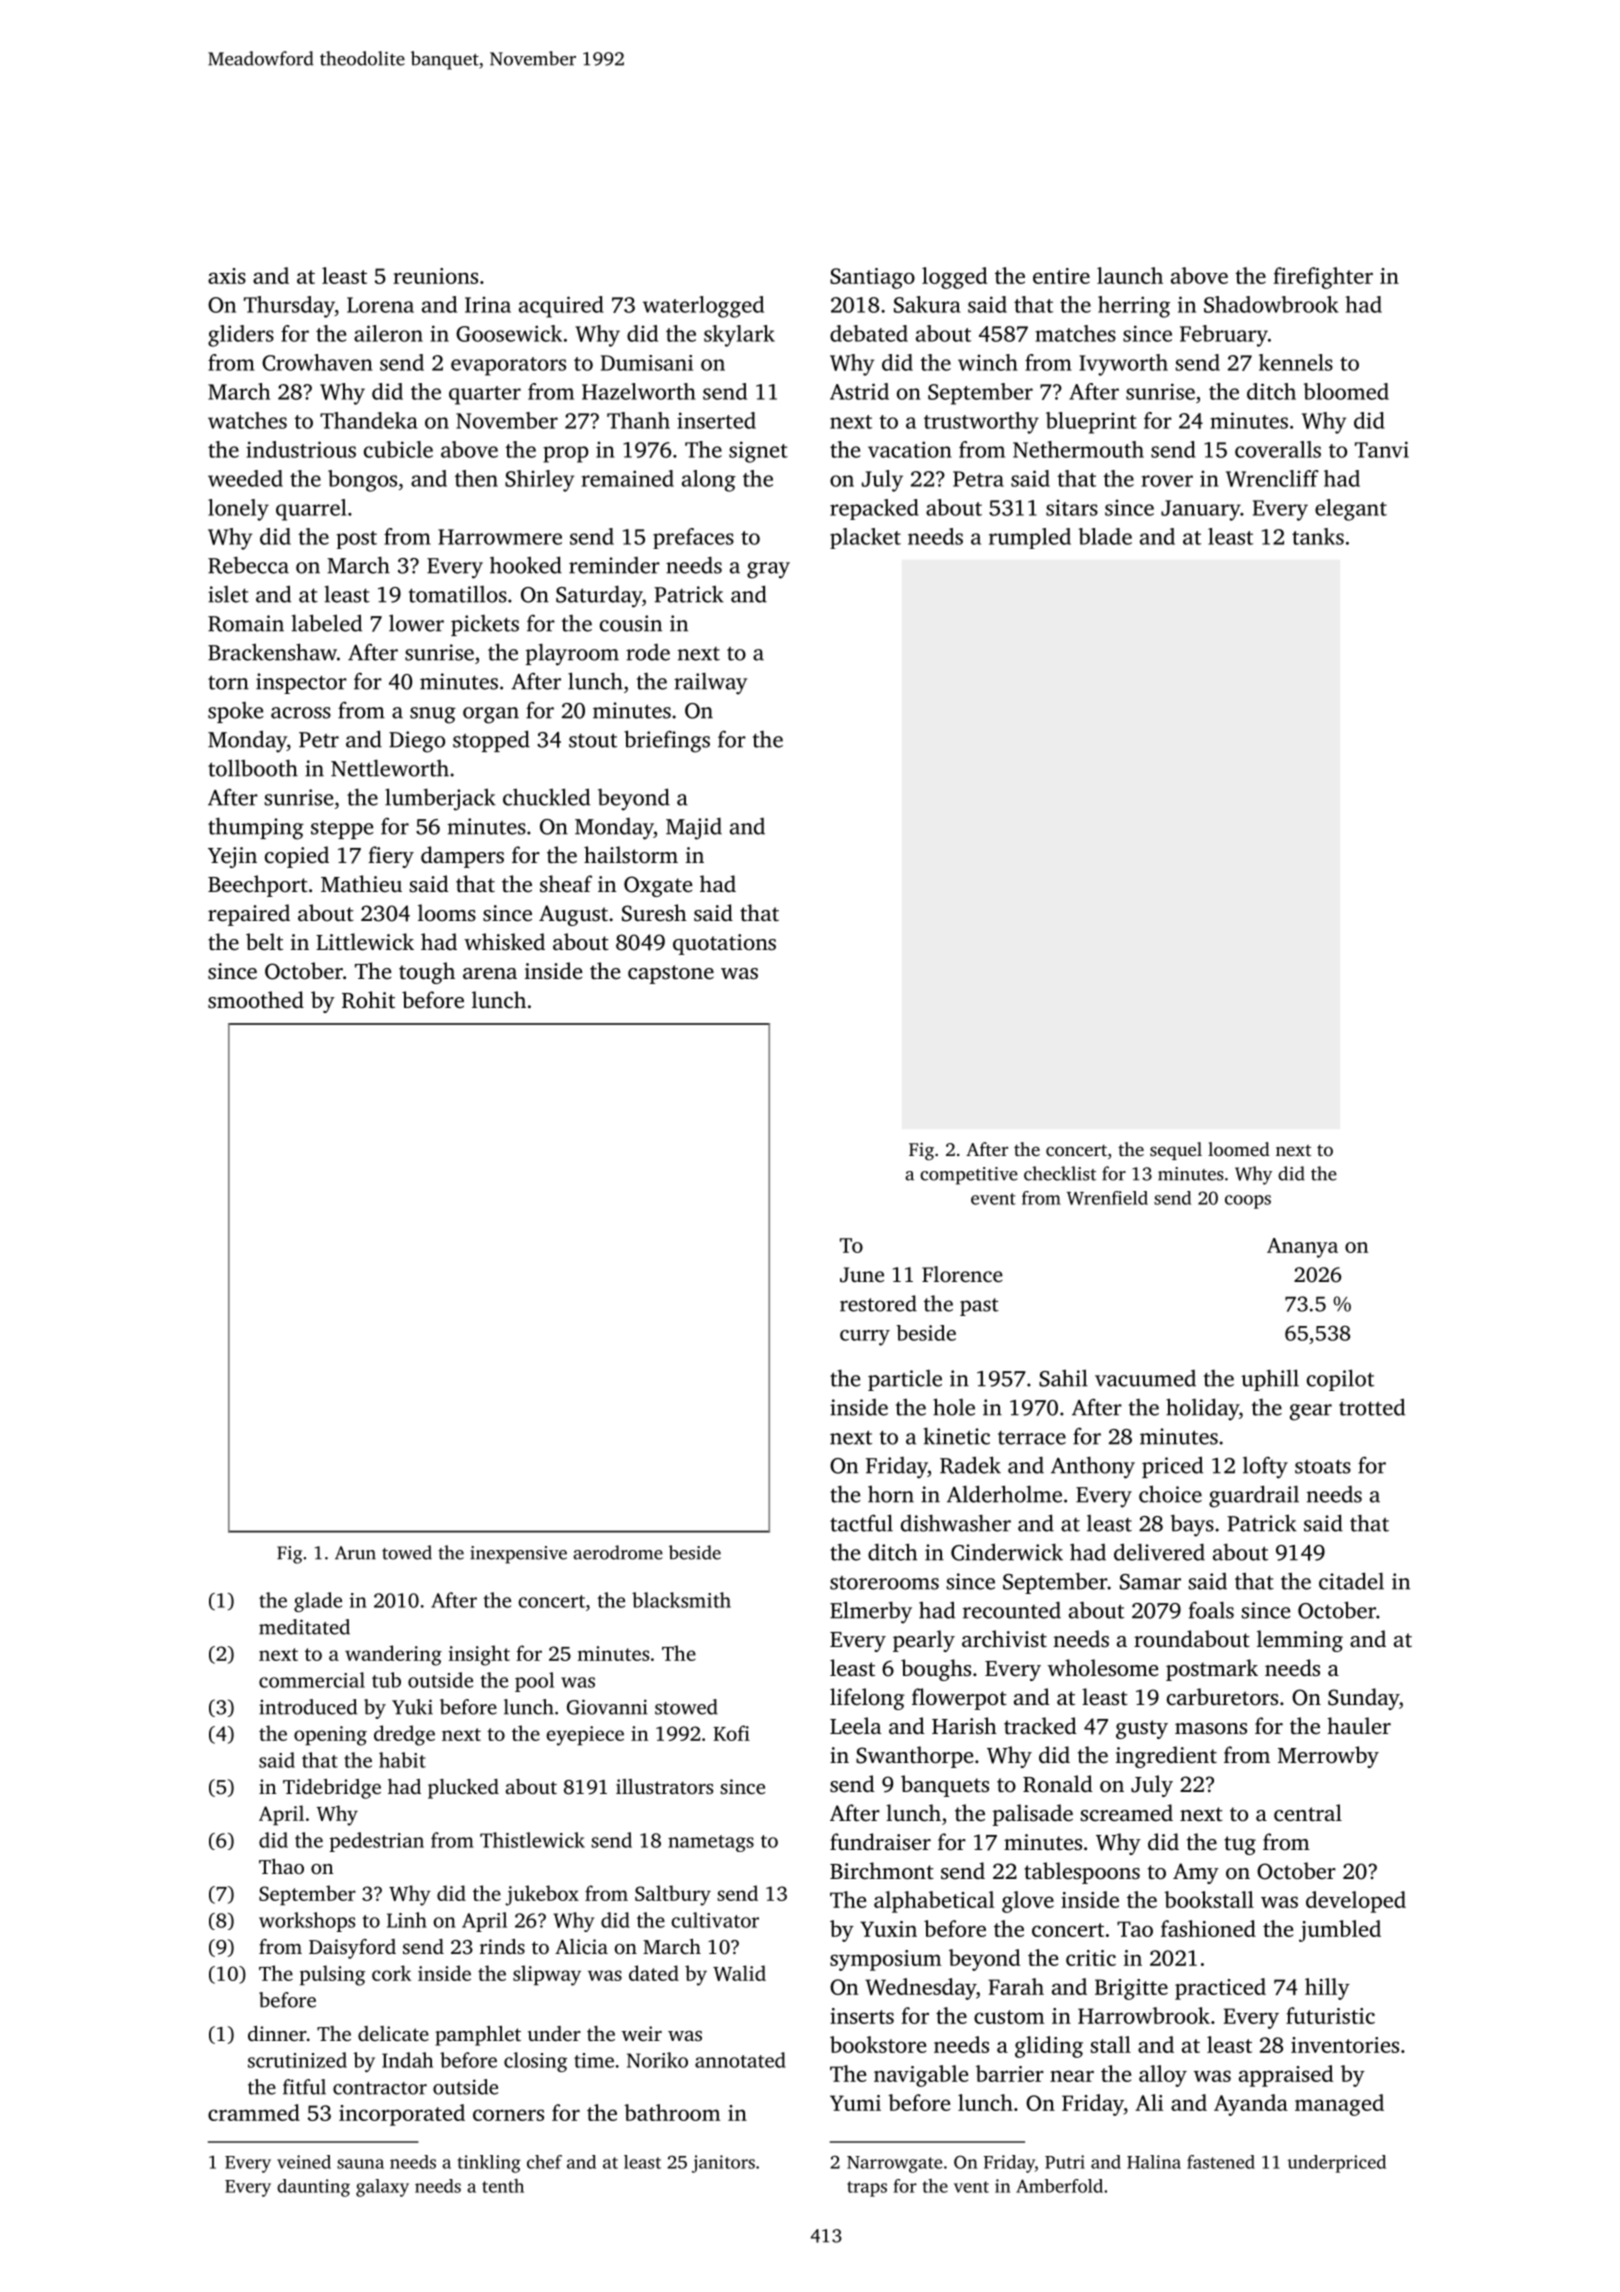 This screenshot has height=2292, width=1620. I want to click on rover, so click(1167, 481).
